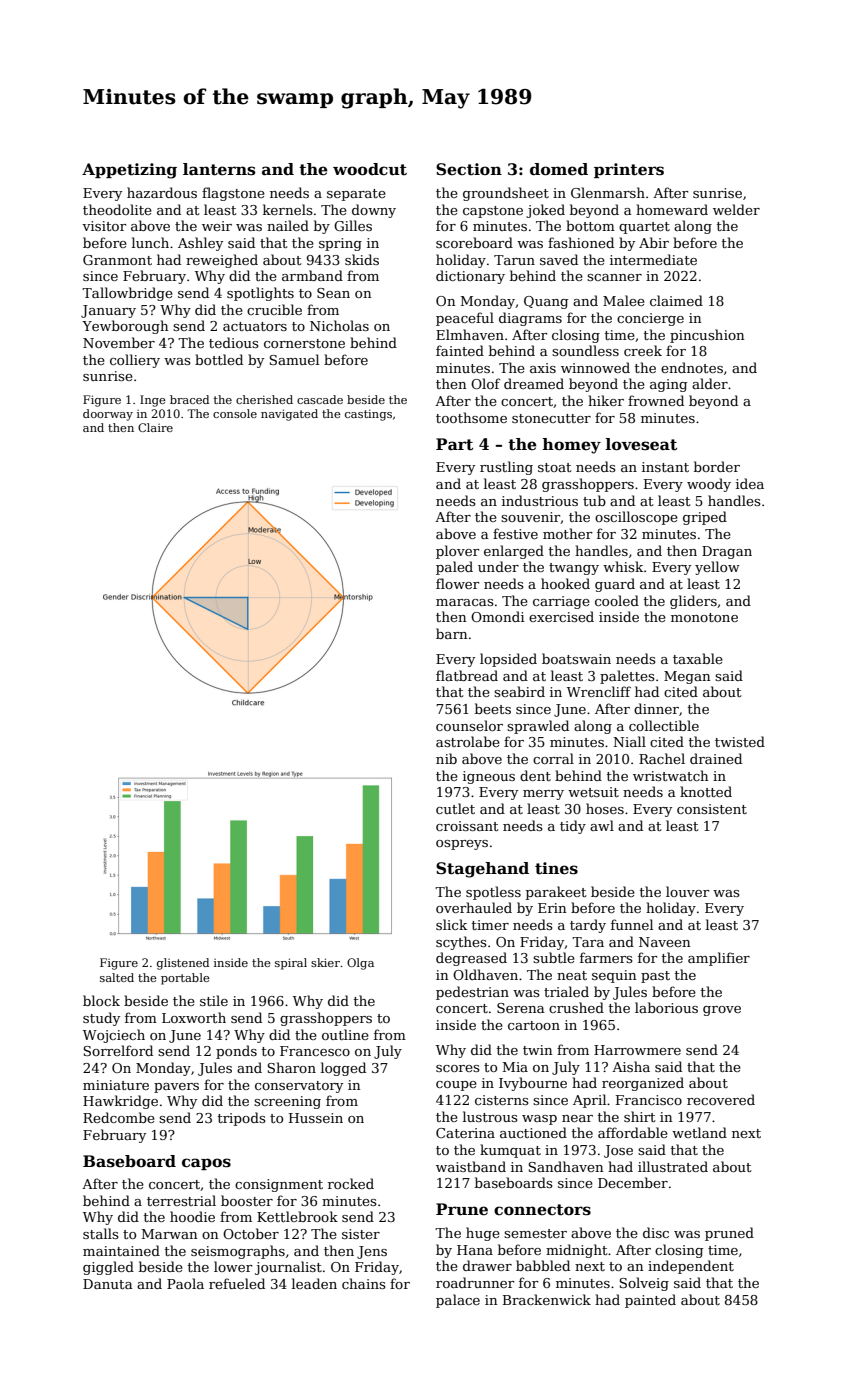 Image resolution: width=849 pixels, height=1400 pixels. Describe the element at coordinates (155, 427) in the screenshot. I see `Claire` at that location.
